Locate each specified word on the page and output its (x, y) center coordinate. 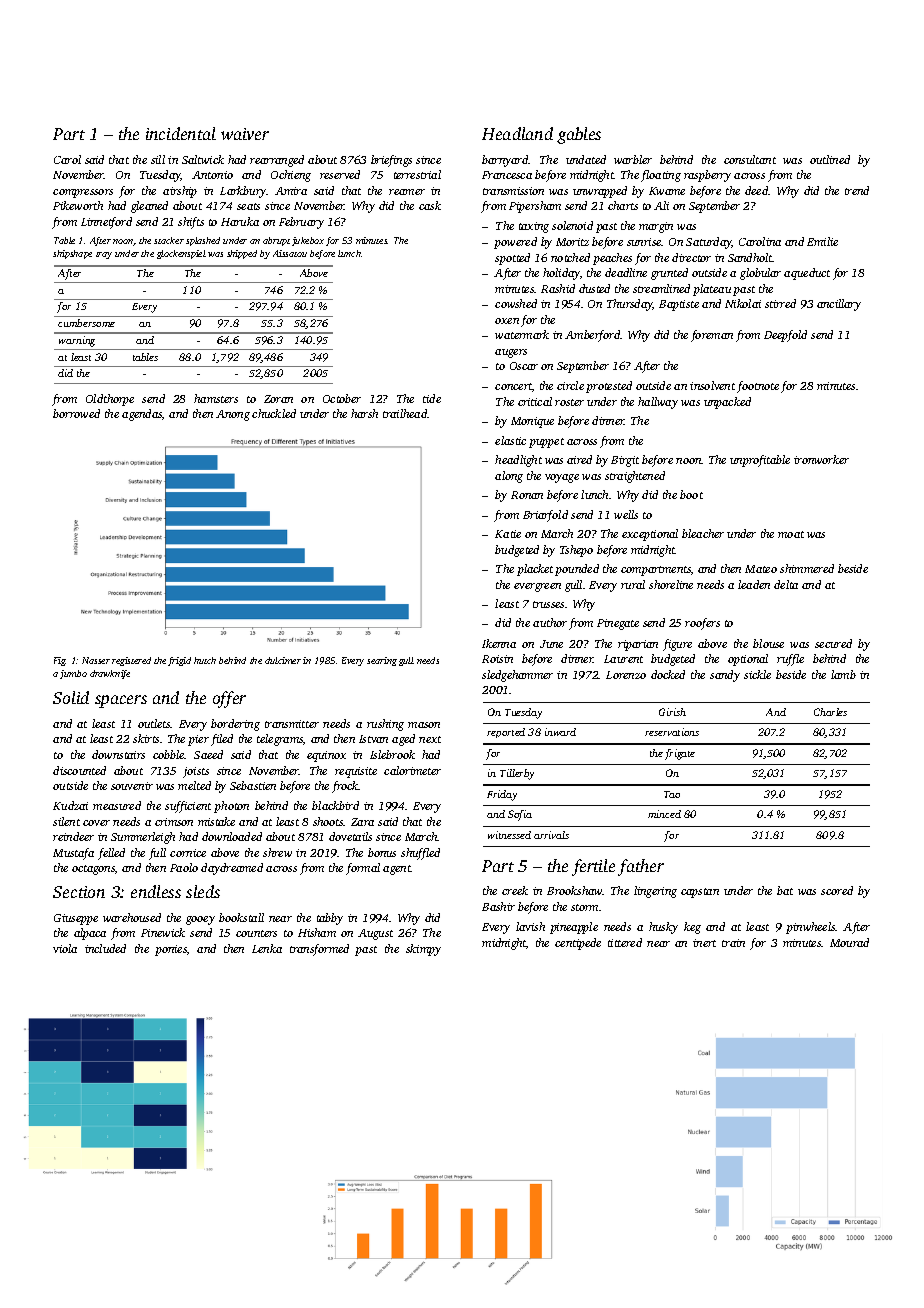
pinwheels (811, 928)
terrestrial (417, 174)
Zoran (278, 399)
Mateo (761, 569)
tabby (330, 919)
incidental (181, 133)
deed (757, 190)
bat (785, 890)
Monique (532, 422)
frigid (179, 661)
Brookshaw (575, 890)
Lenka (267, 948)
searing (382, 661)
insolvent (712, 385)
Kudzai (70, 805)
